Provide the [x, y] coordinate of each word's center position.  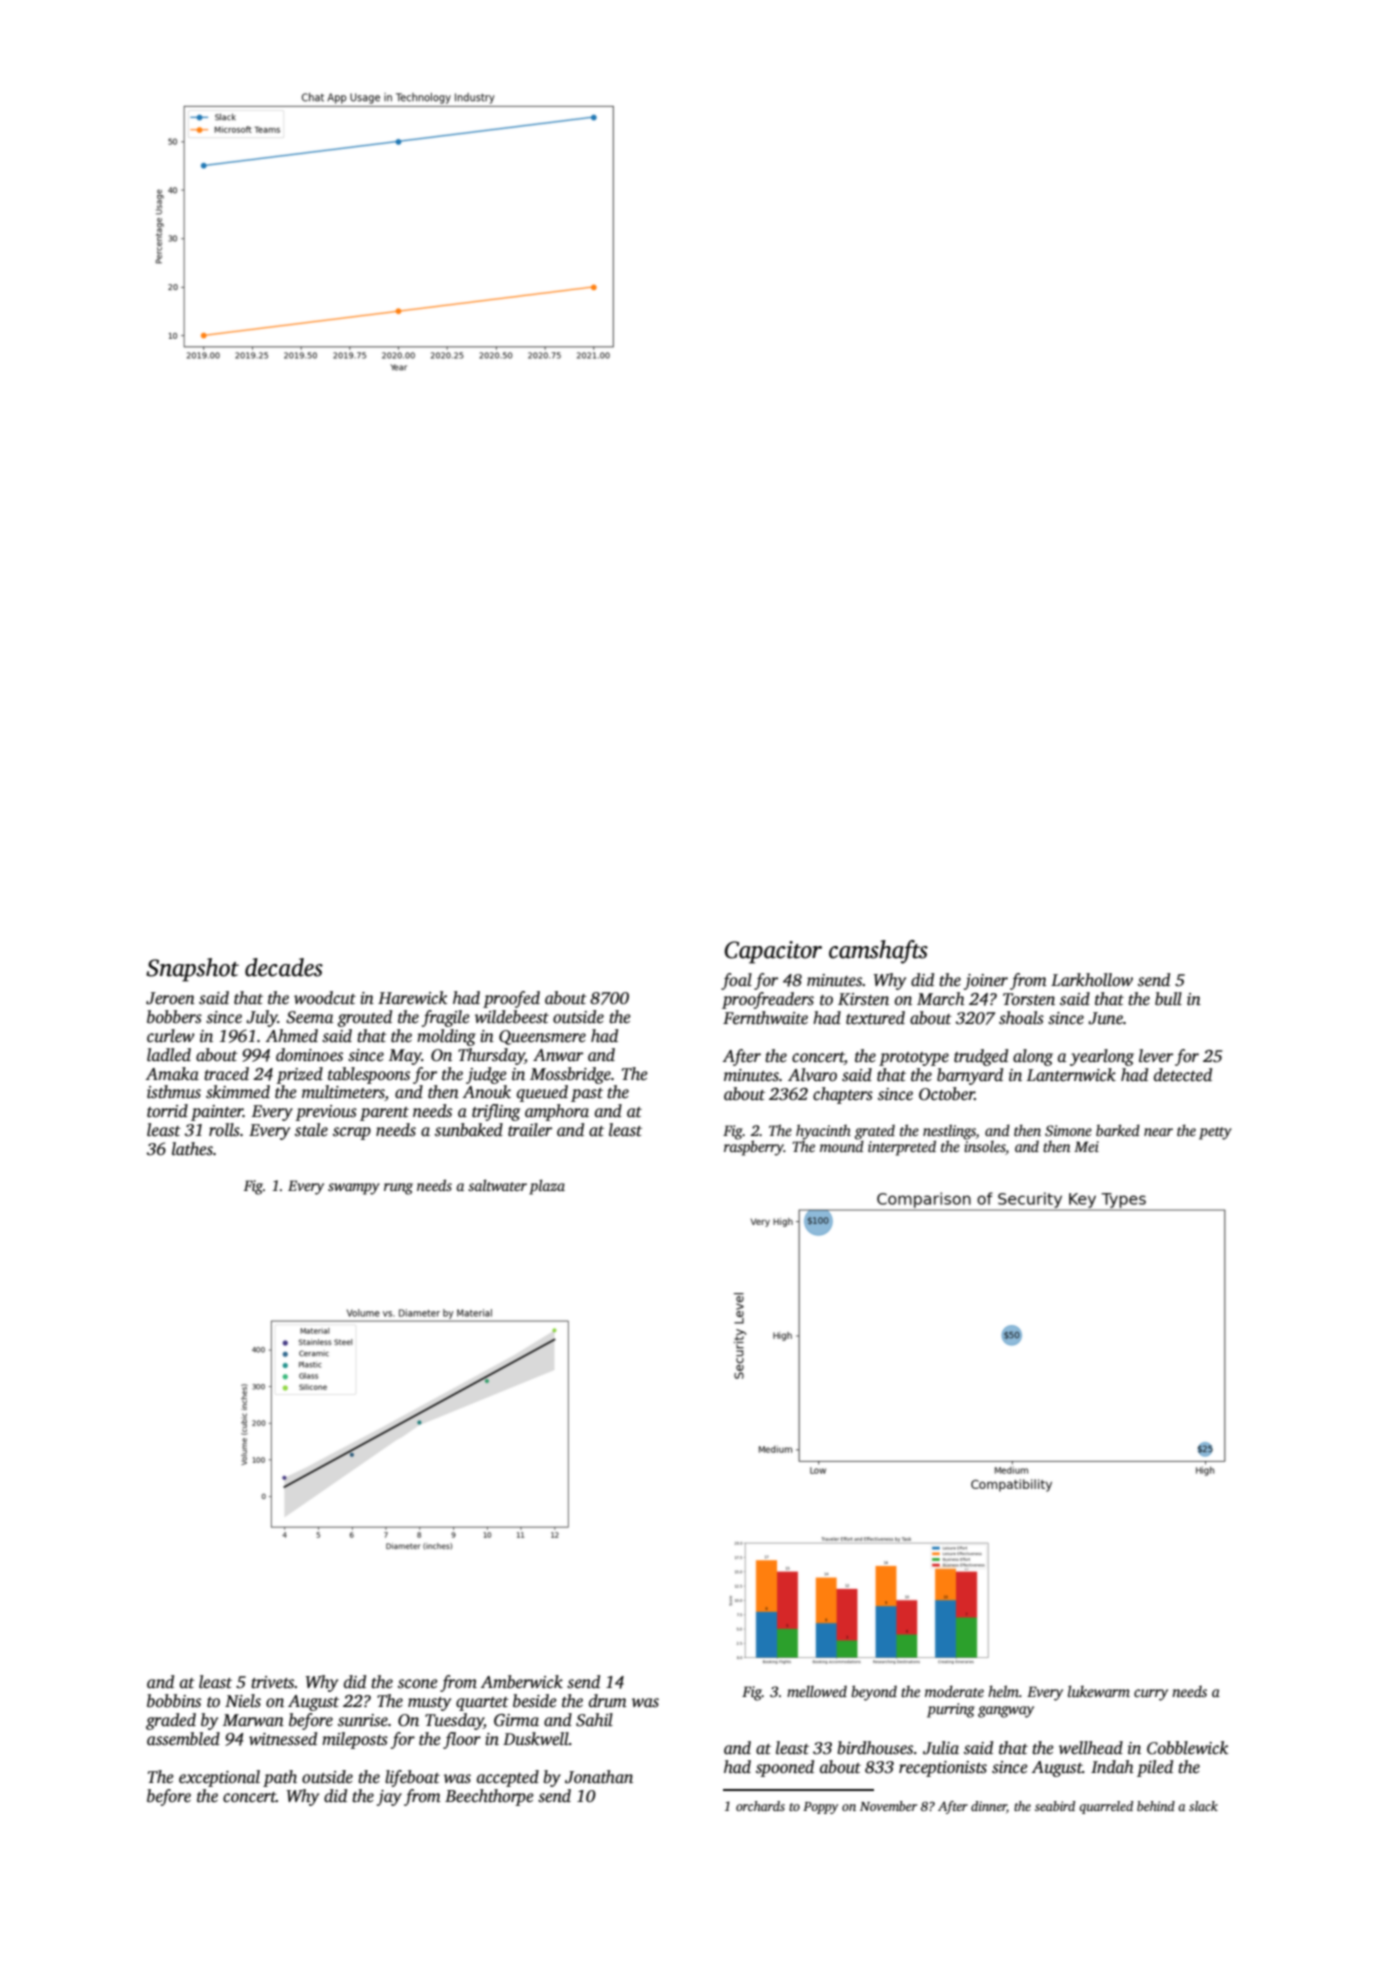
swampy [354, 1189]
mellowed [817, 1691]
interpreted [902, 1148]
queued [542, 1093]
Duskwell [536, 1739]
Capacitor [773, 952]
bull [1168, 998]
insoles [984, 1146]
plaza [547, 1187]
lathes [192, 1149]
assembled [183, 1739]
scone [418, 1684]
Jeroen [170, 998]
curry [1151, 1695]
